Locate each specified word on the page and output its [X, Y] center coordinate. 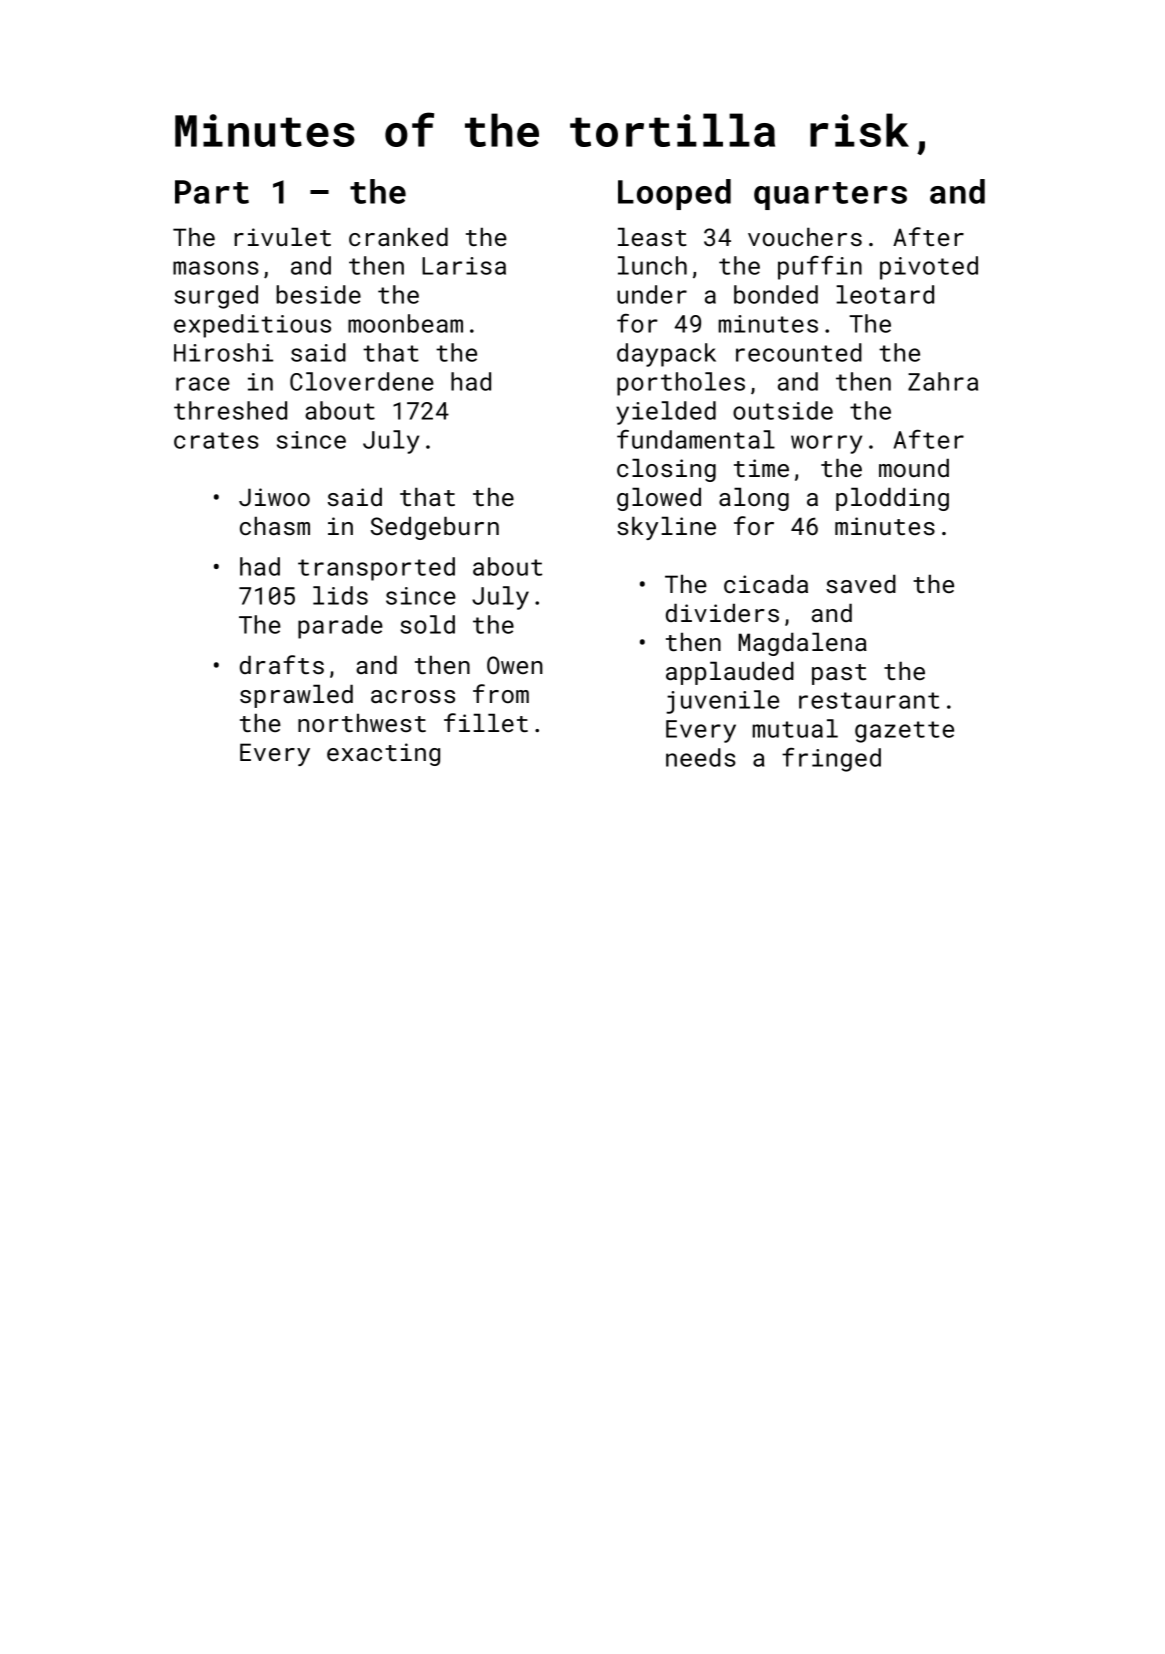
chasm [275, 525]
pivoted [929, 268]
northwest [362, 723]
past [839, 674]
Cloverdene [362, 381]
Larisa [464, 266]
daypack [666, 355]
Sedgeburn [435, 528]
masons [216, 268]
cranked [398, 236]
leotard [885, 294]
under [652, 294]
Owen [515, 665]
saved [861, 583]
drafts [282, 664]
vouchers [805, 236]
